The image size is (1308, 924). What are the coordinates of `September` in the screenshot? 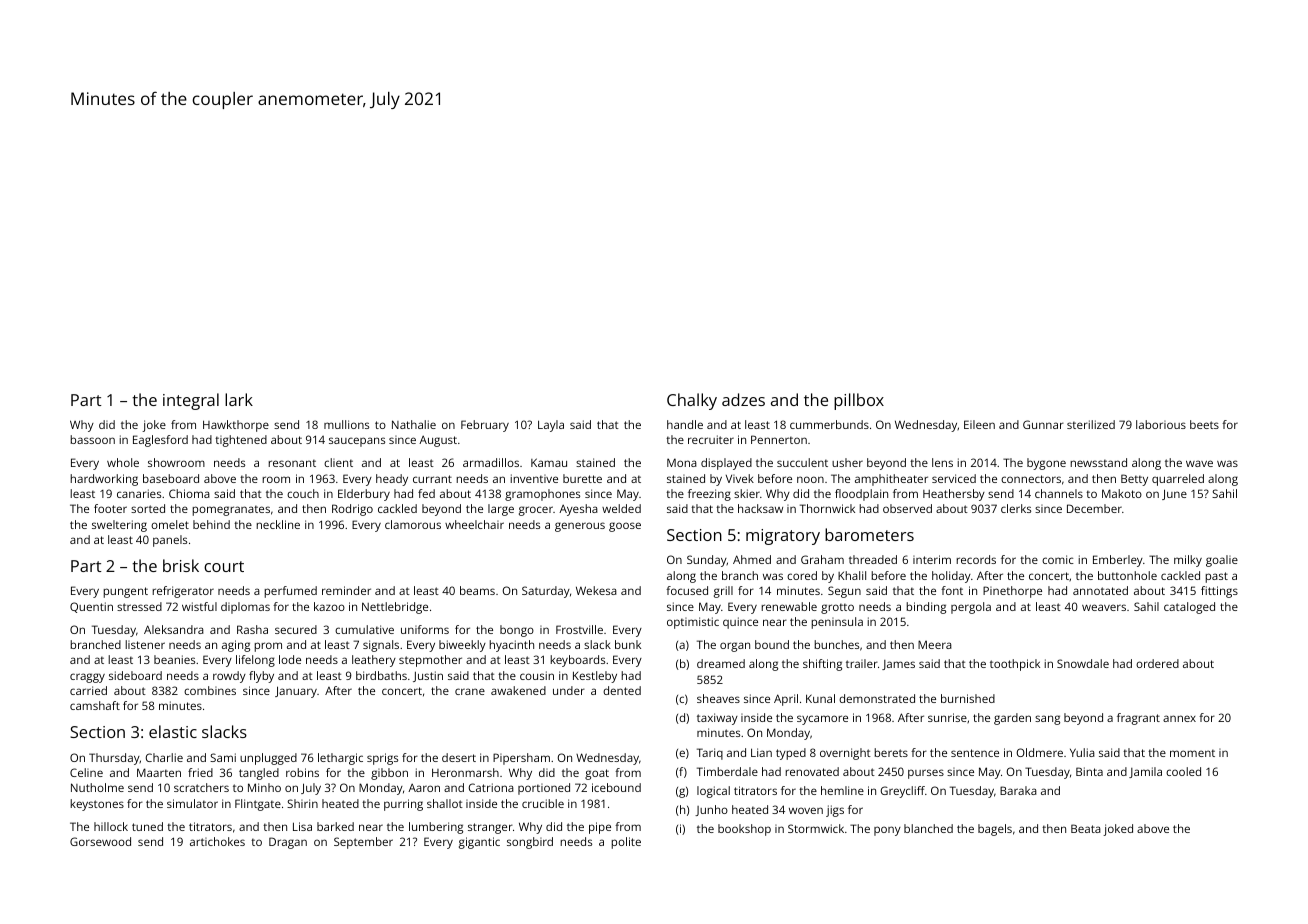 It's located at (363, 843).
